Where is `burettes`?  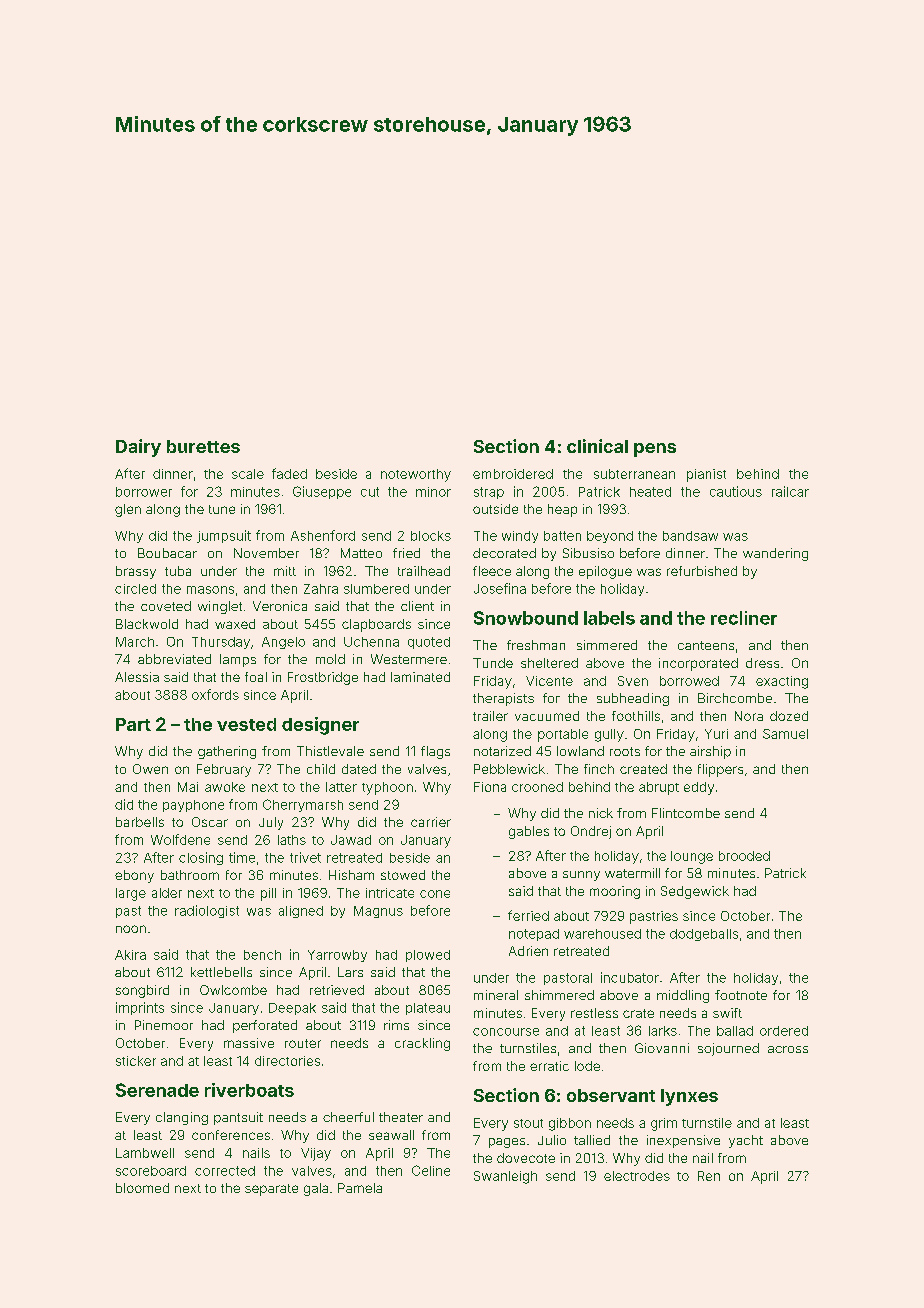 burettes is located at coordinates (203, 446).
